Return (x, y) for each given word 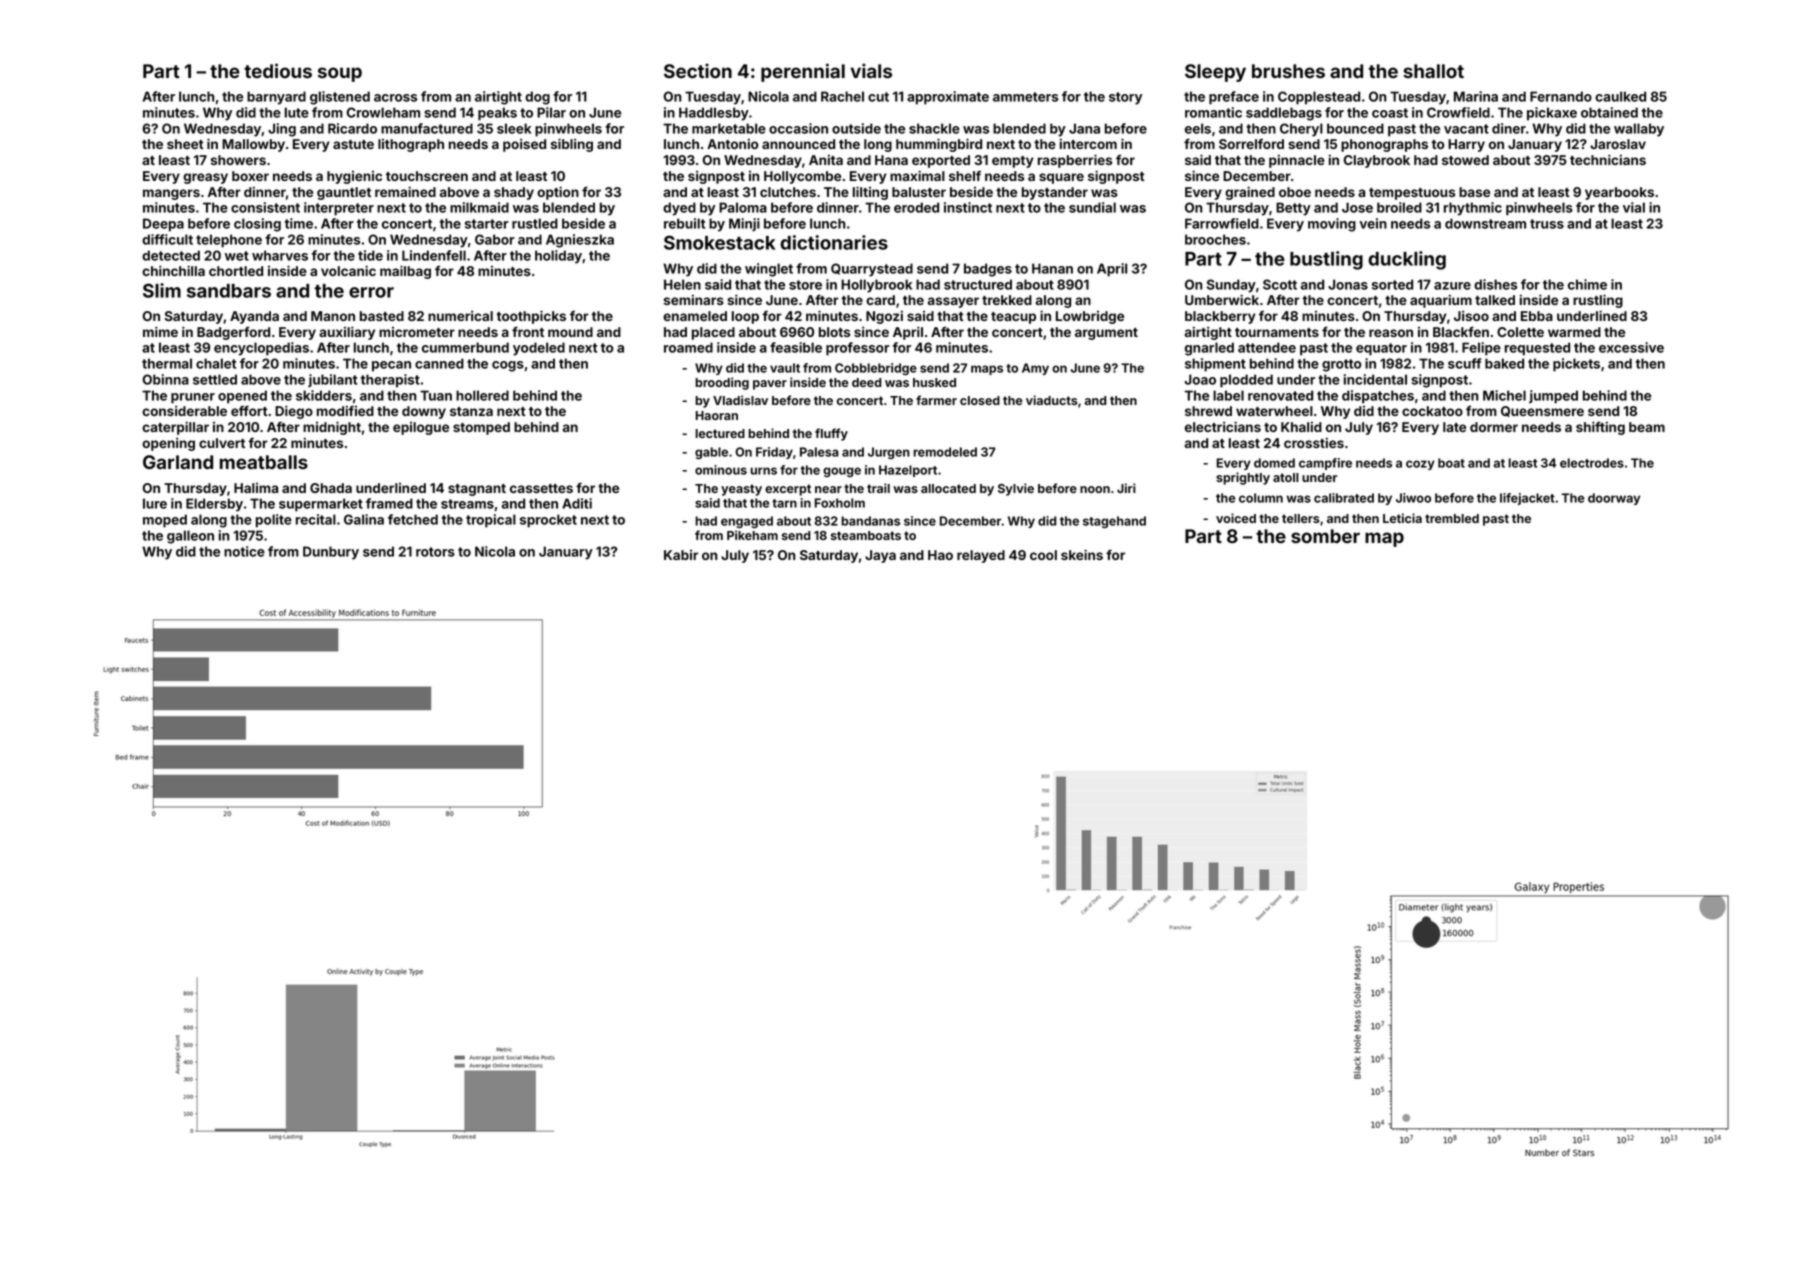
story (1125, 98)
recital (316, 519)
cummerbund (465, 347)
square (1061, 178)
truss (1547, 224)
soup (340, 74)
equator (1381, 349)
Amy (1035, 369)
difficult (167, 239)
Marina (1476, 96)
